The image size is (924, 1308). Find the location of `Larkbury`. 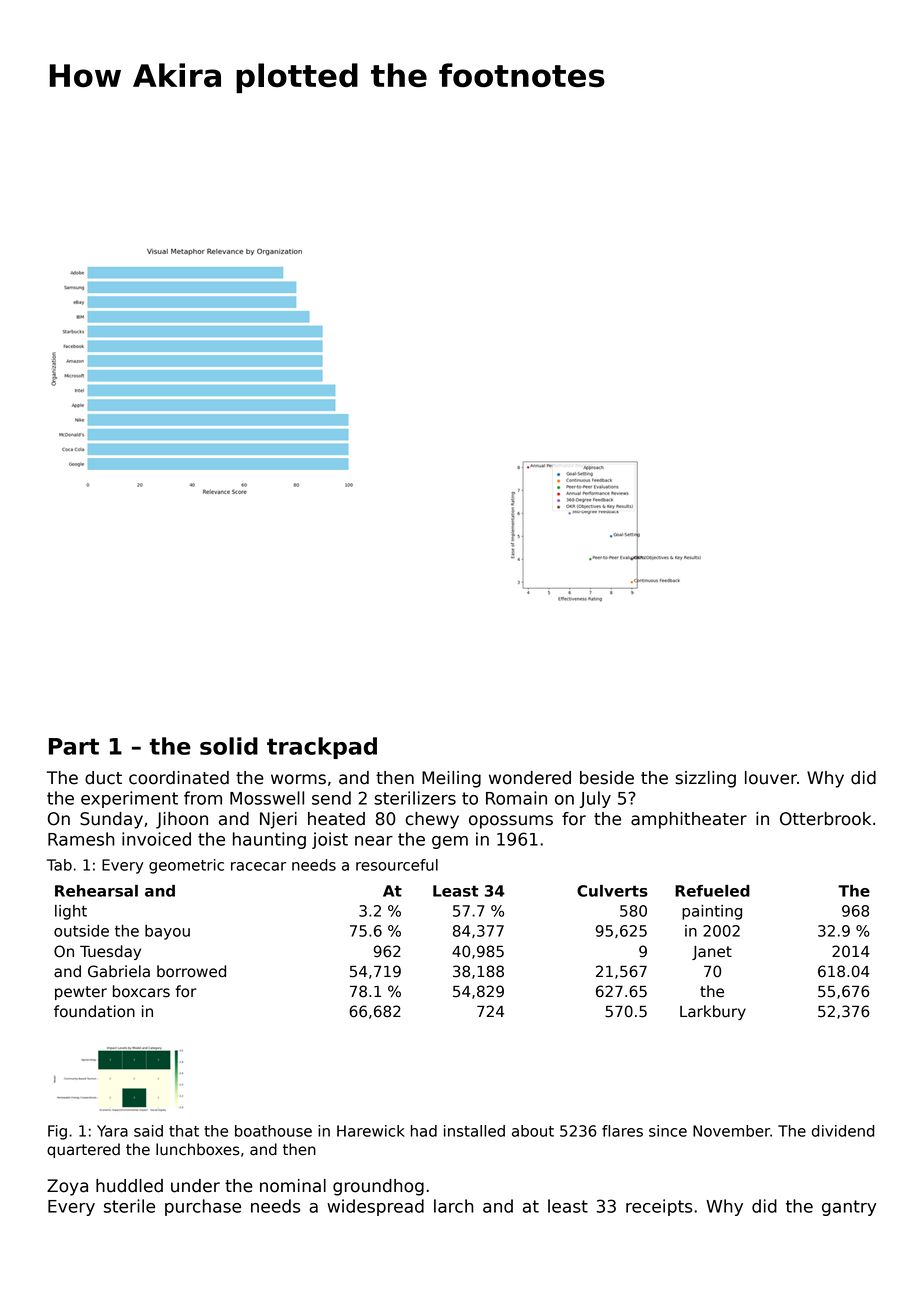

Larkbury is located at coordinates (713, 1012).
